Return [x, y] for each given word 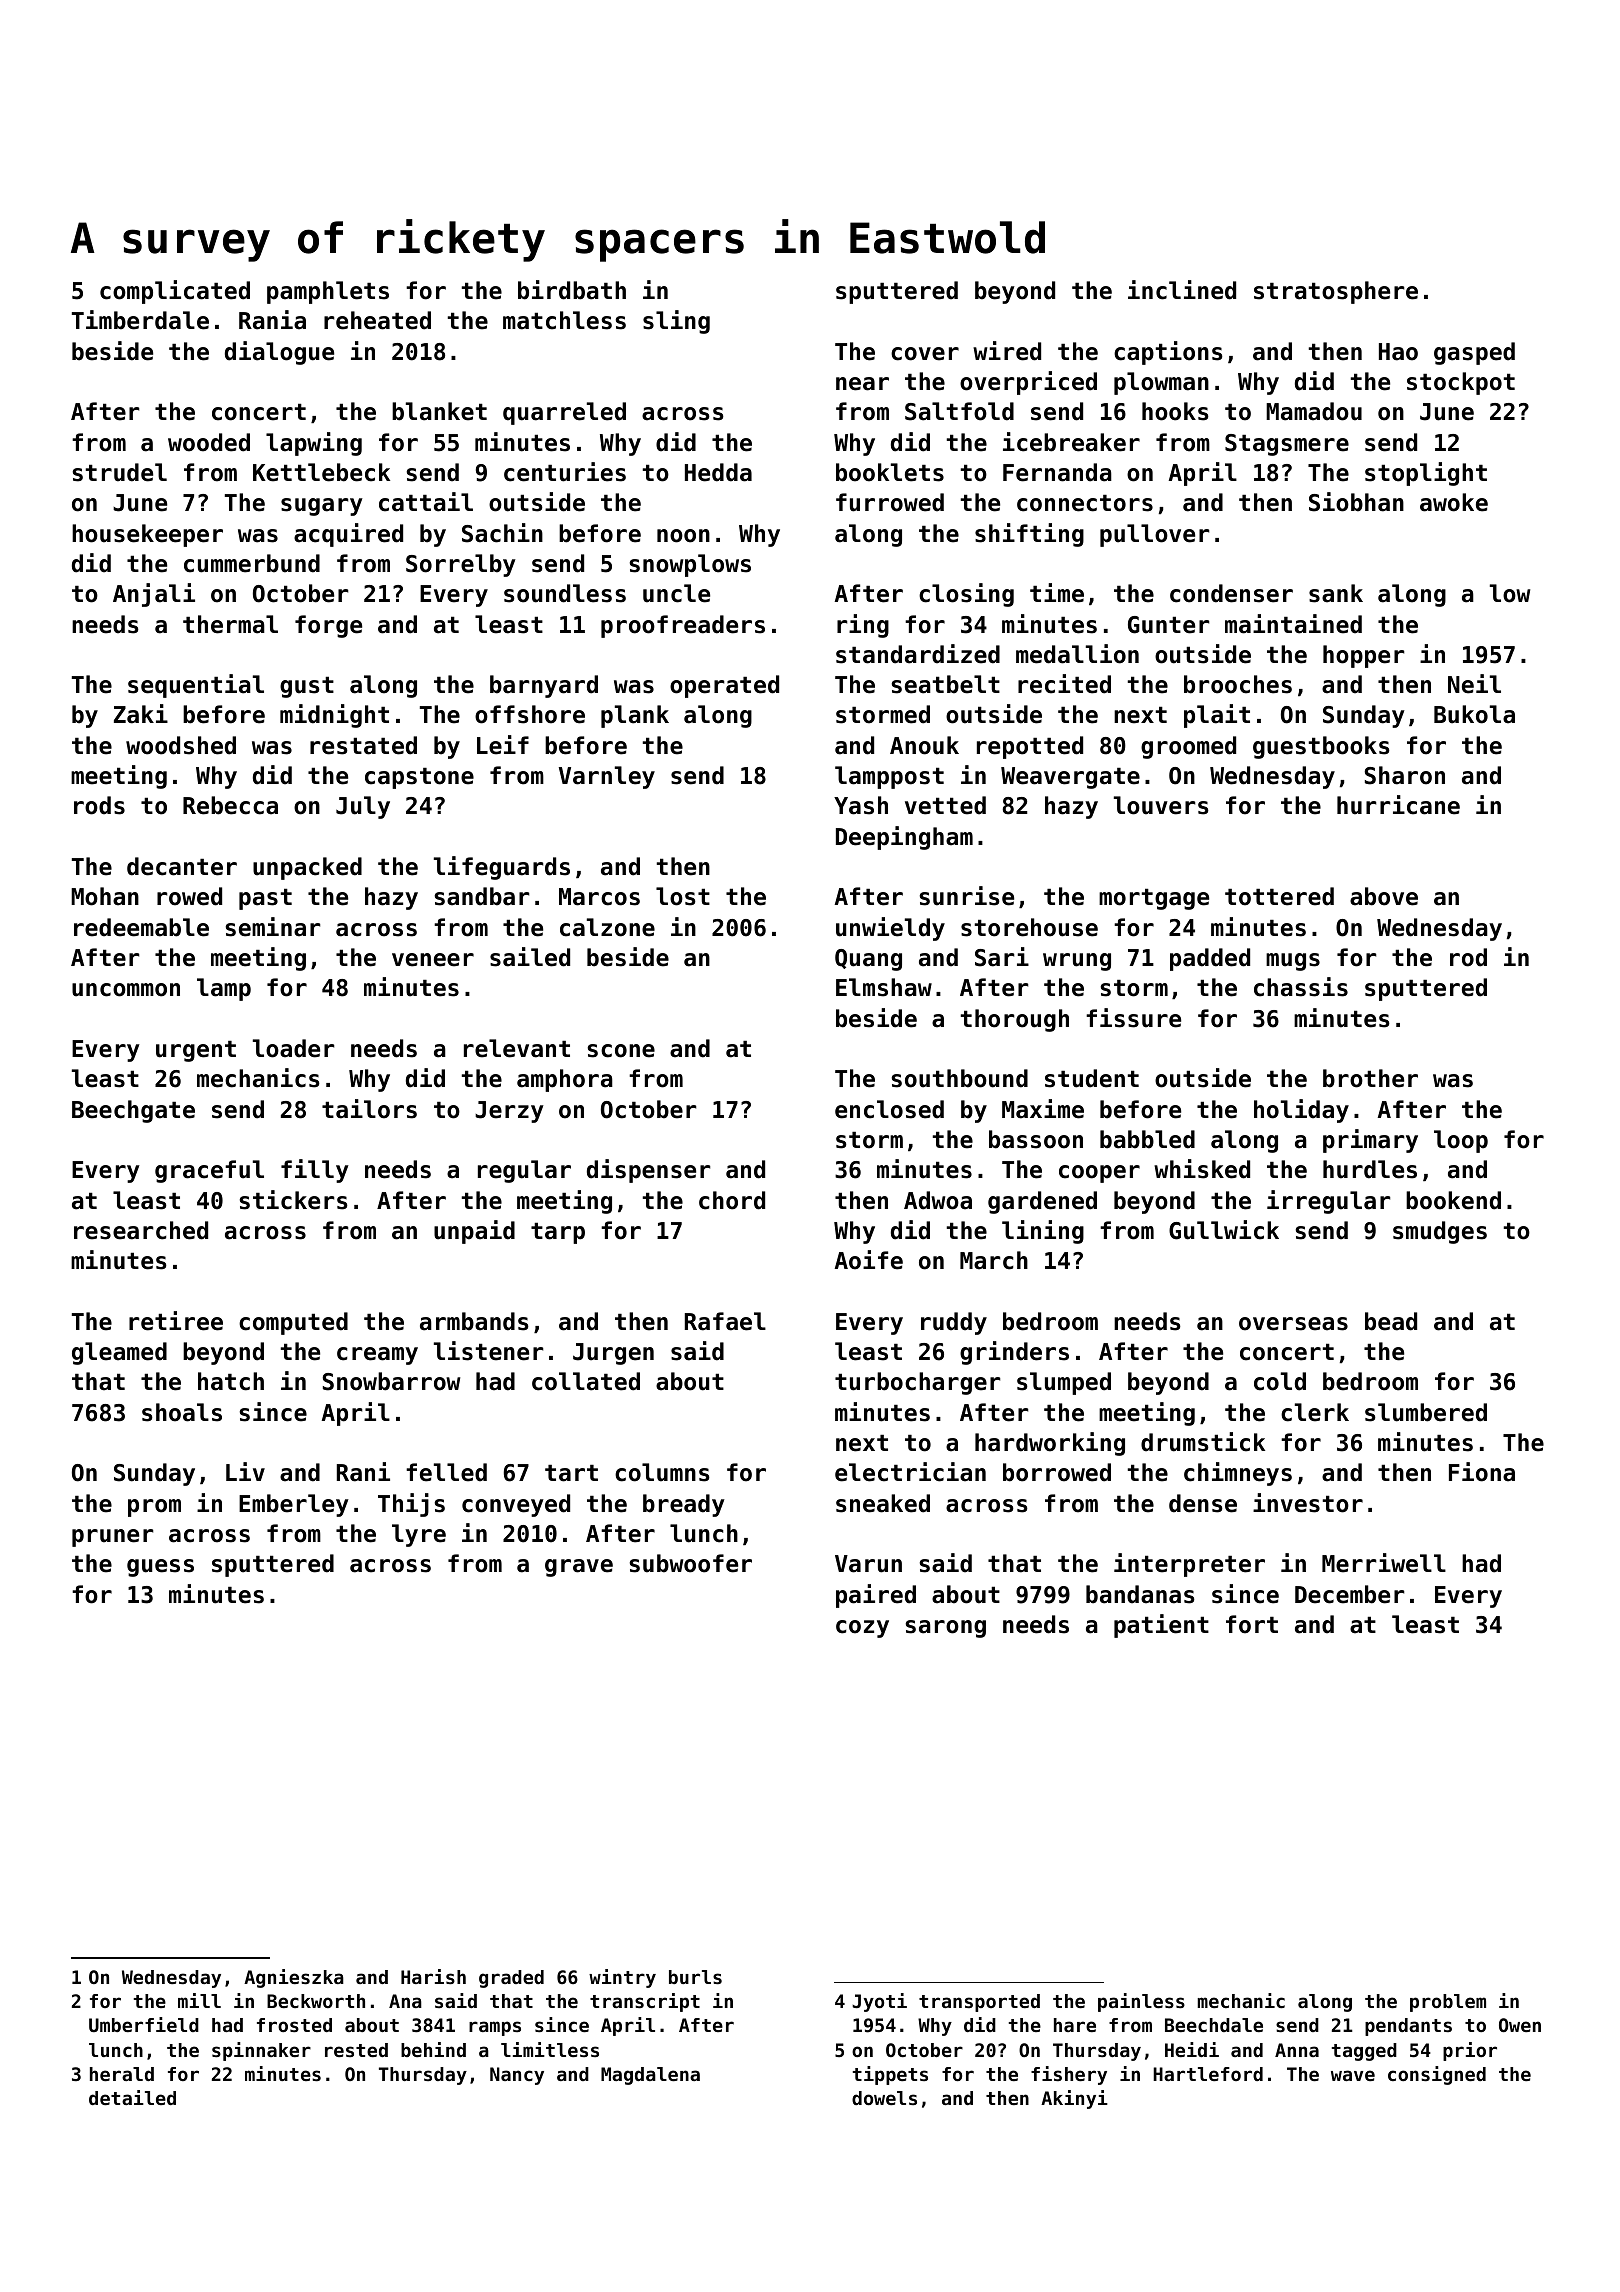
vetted [945, 805]
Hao [1398, 352]
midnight [334, 716]
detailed [132, 2097]
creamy [377, 1356]
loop [1461, 1141]
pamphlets [328, 292]
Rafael [725, 1321]
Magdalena [650, 2076]
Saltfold [959, 411]
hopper [1364, 656]
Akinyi [1074, 2099]
